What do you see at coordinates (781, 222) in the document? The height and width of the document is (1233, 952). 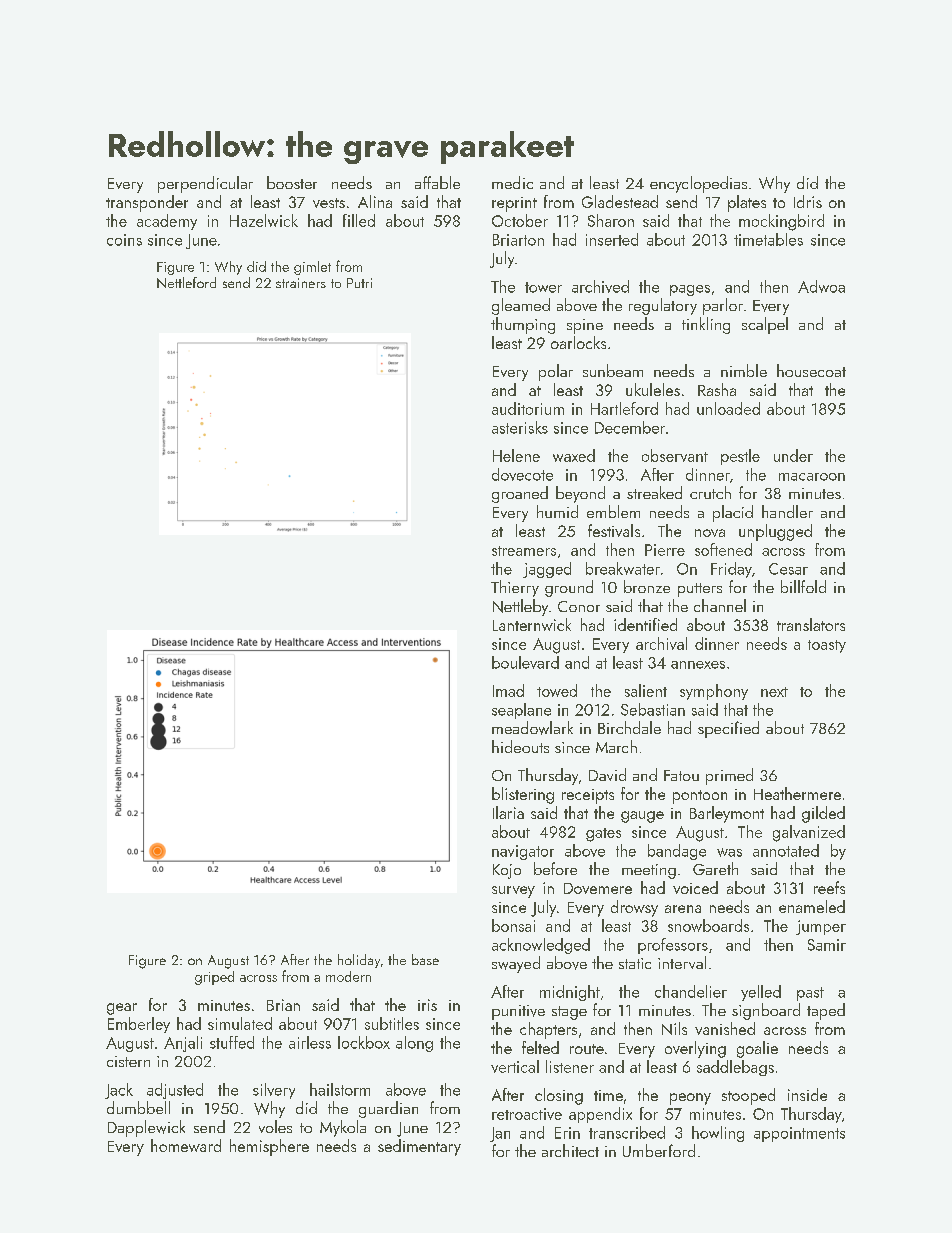 I see `mockingbird` at bounding box center [781, 222].
